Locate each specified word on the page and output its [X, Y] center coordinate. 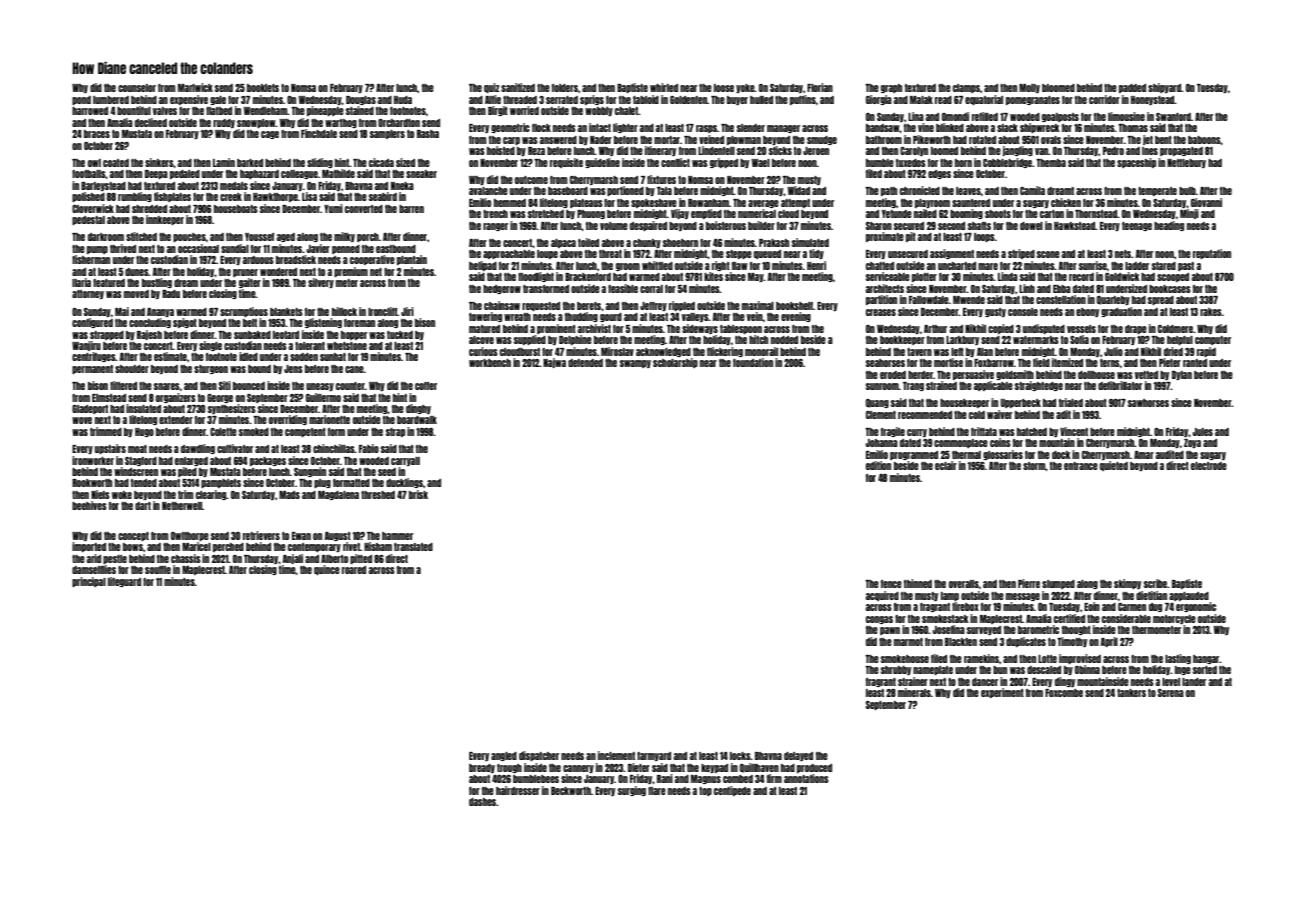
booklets [263, 88]
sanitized [518, 87]
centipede [732, 791]
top [705, 791]
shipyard [1164, 88]
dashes [482, 802]
